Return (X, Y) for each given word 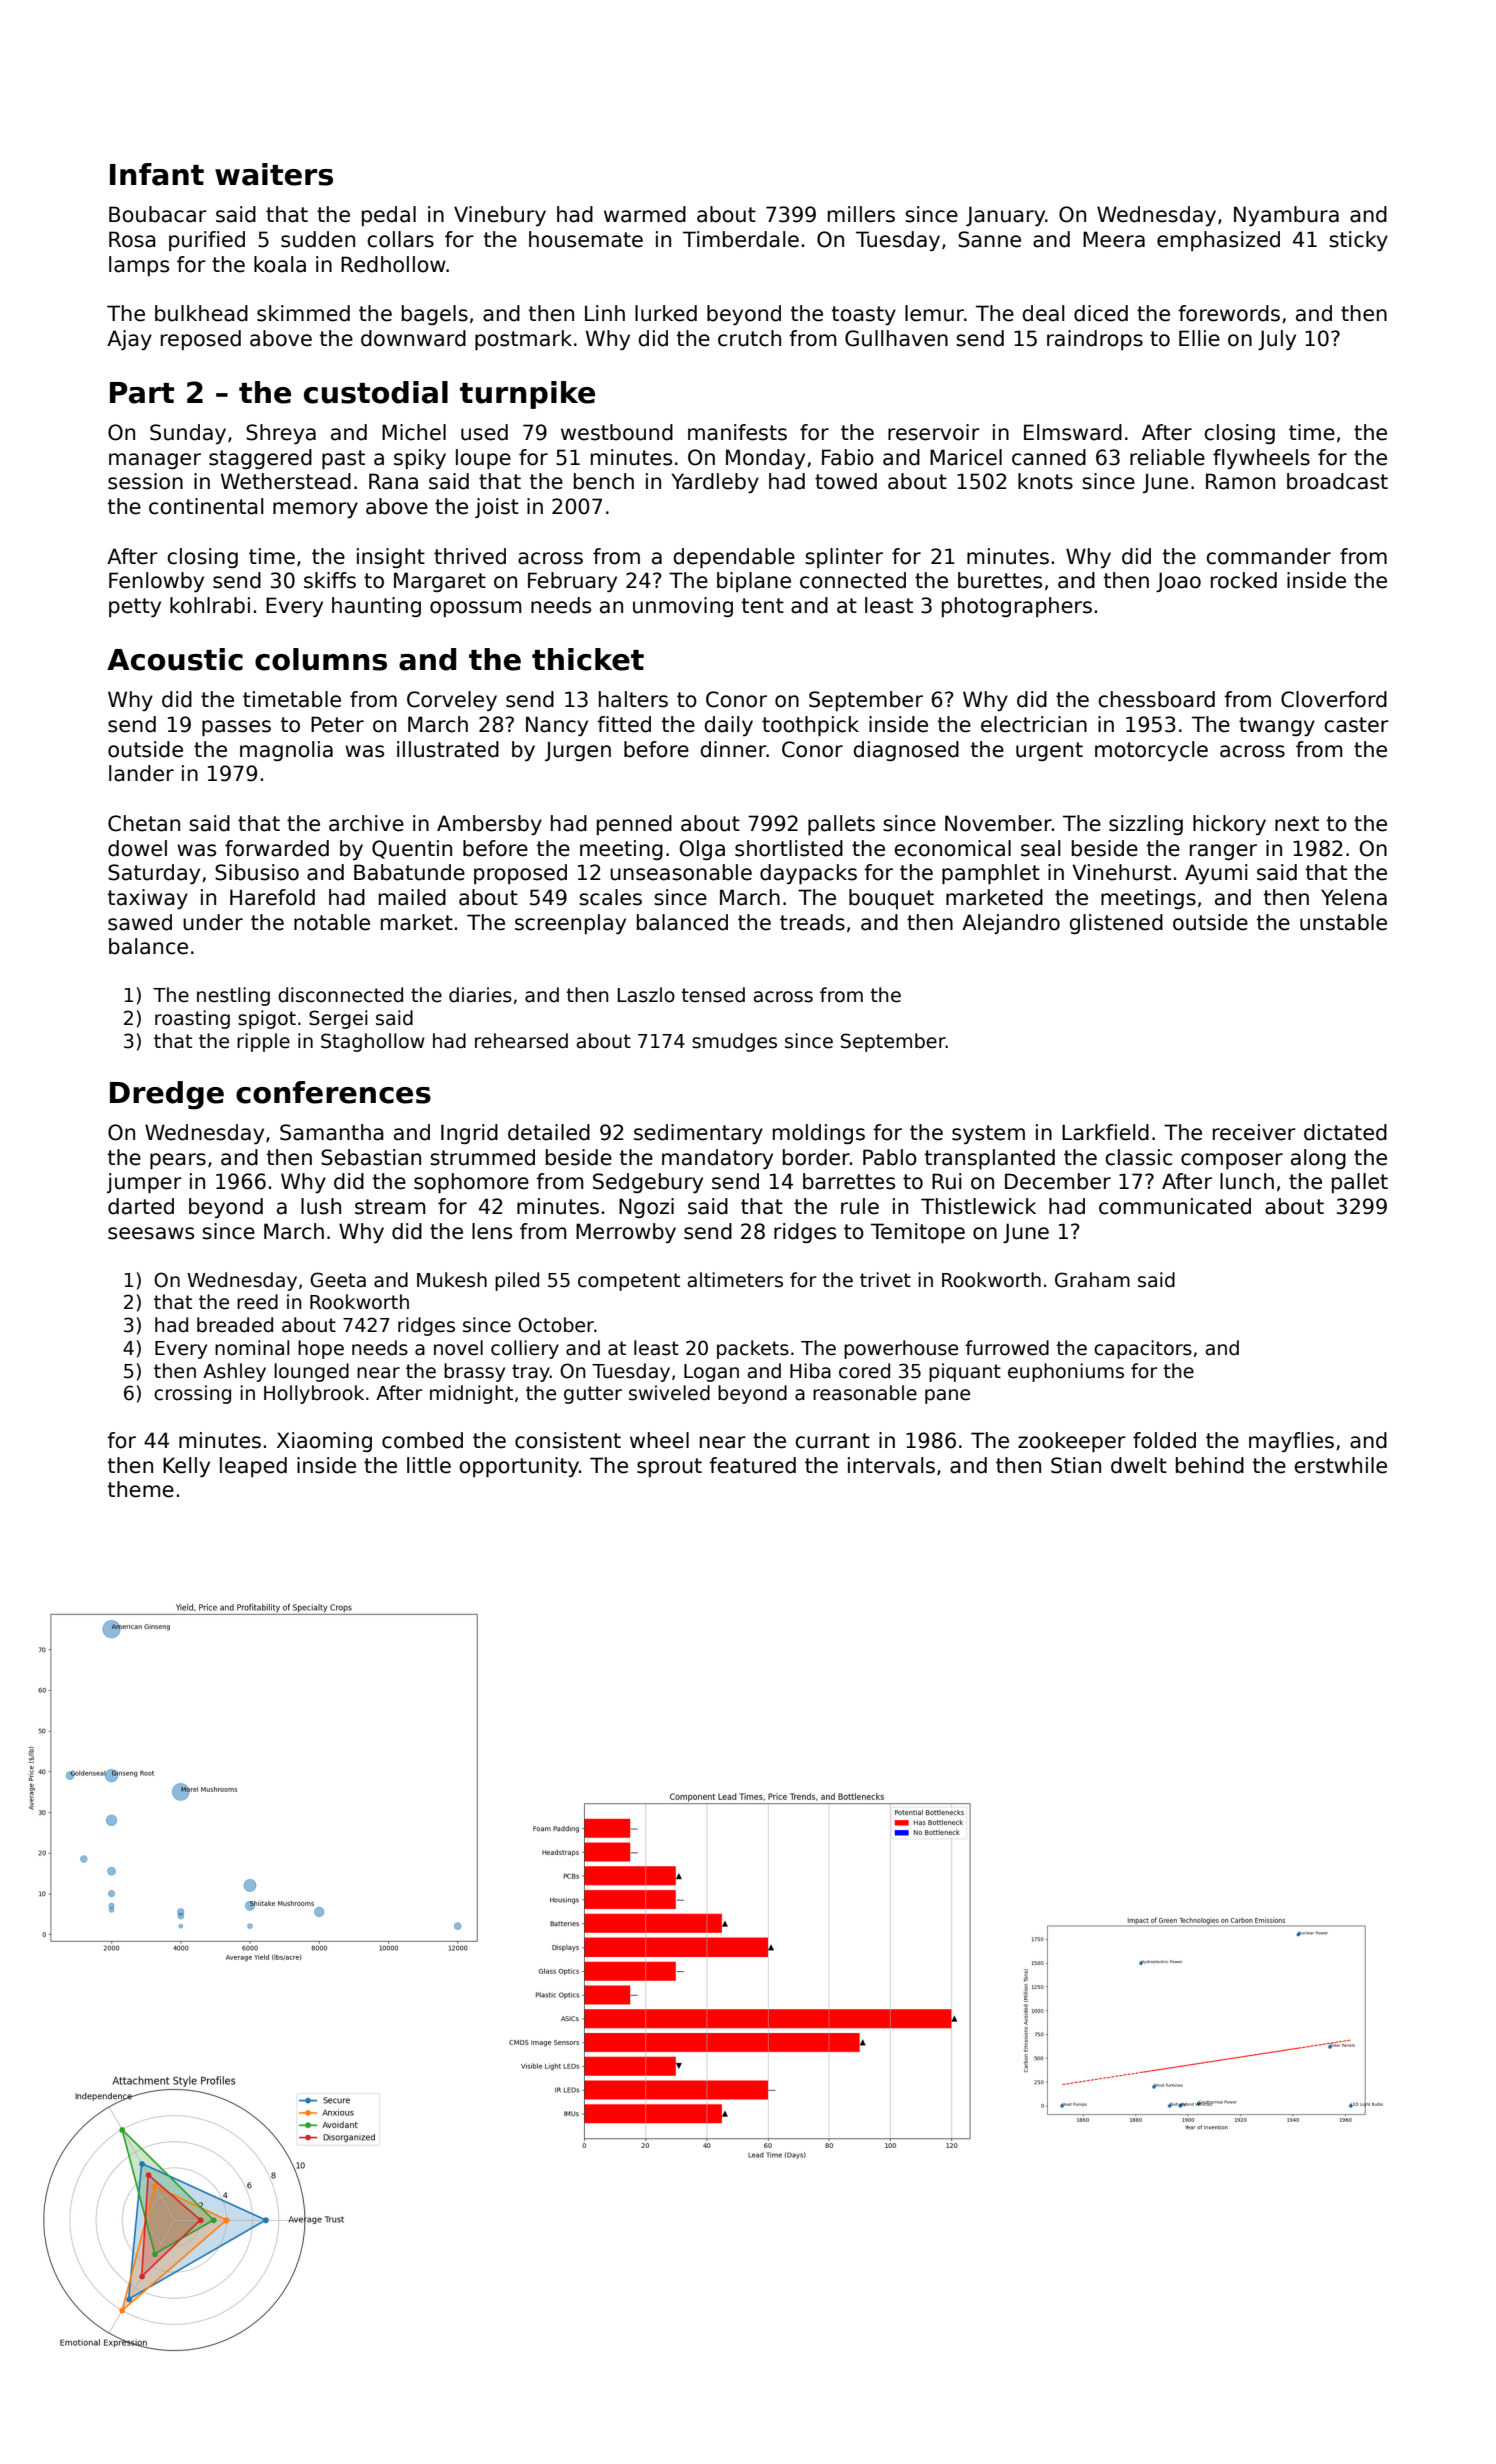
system (988, 1134)
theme (141, 1489)
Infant (157, 174)
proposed (520, 874)
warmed (645, 214)
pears (178, 1161)
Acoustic (175, 659)
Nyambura (1286, 216)
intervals (891, 1465)
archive (366, 823)
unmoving (683, 607)
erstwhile (1340, 1465)
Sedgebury (648, 1183)
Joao (1178, 582)
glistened (1116, 924)
